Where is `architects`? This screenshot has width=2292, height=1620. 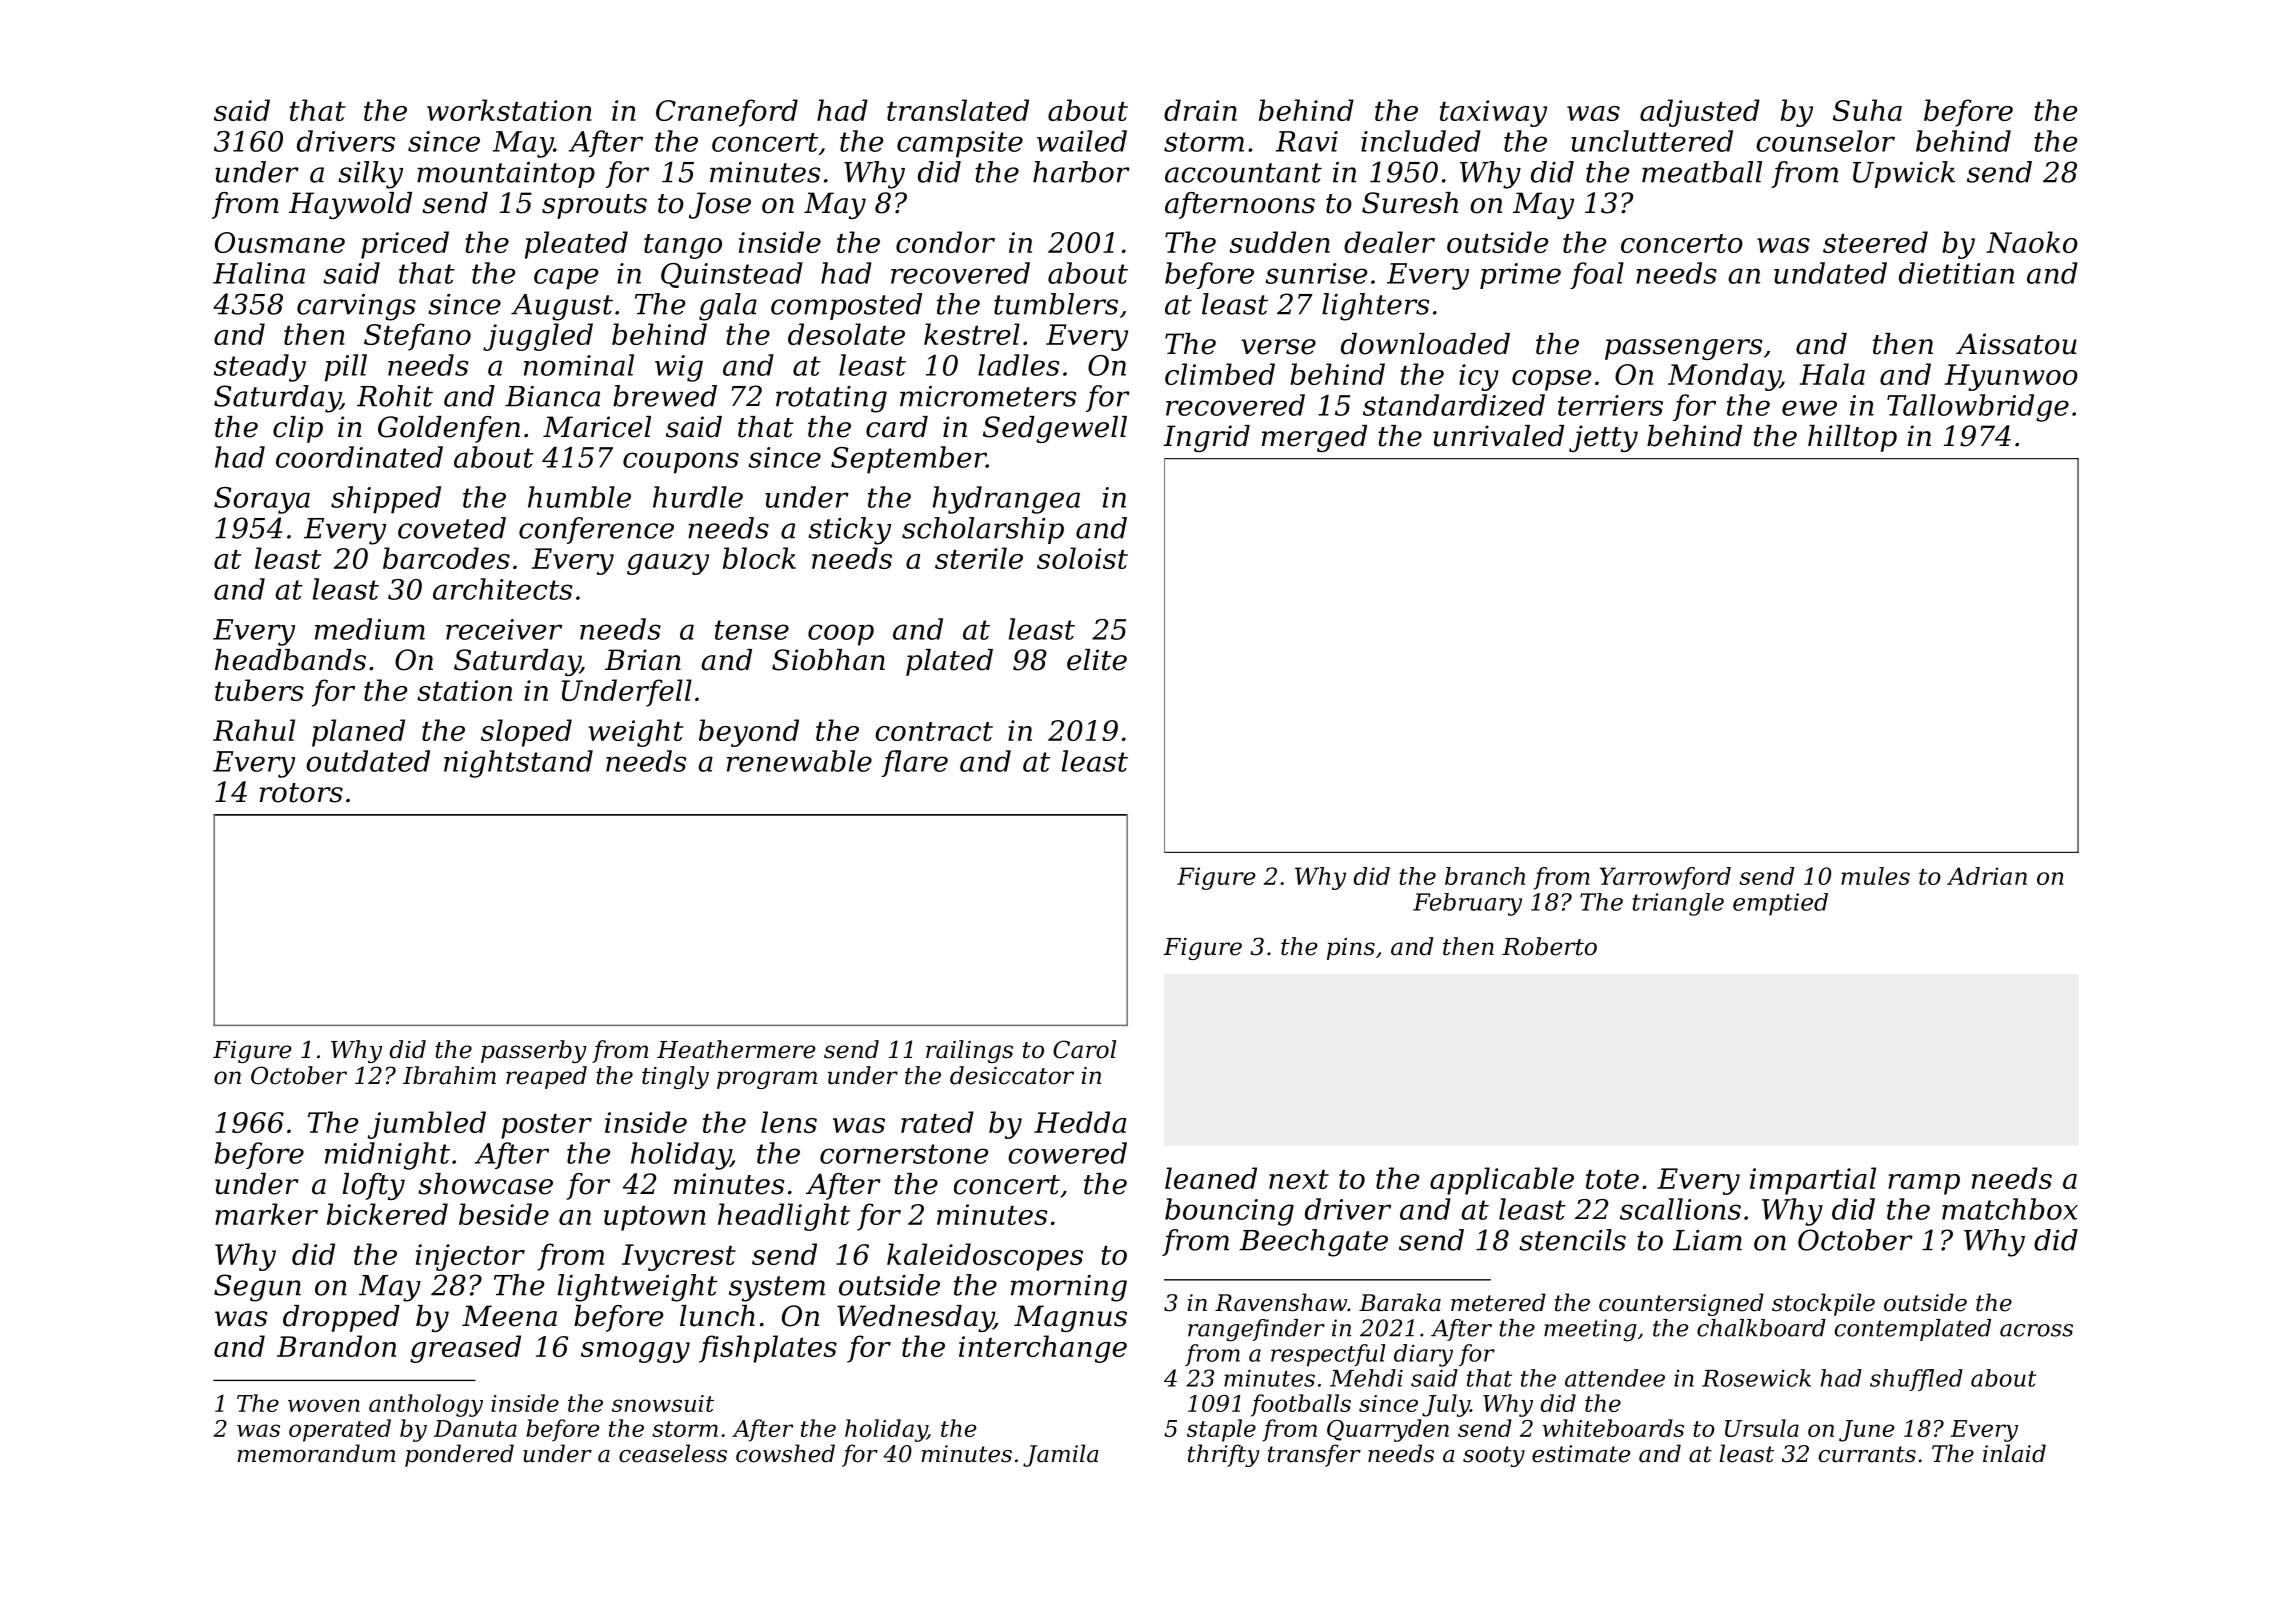 architects is located at coordinates (502, 589).
